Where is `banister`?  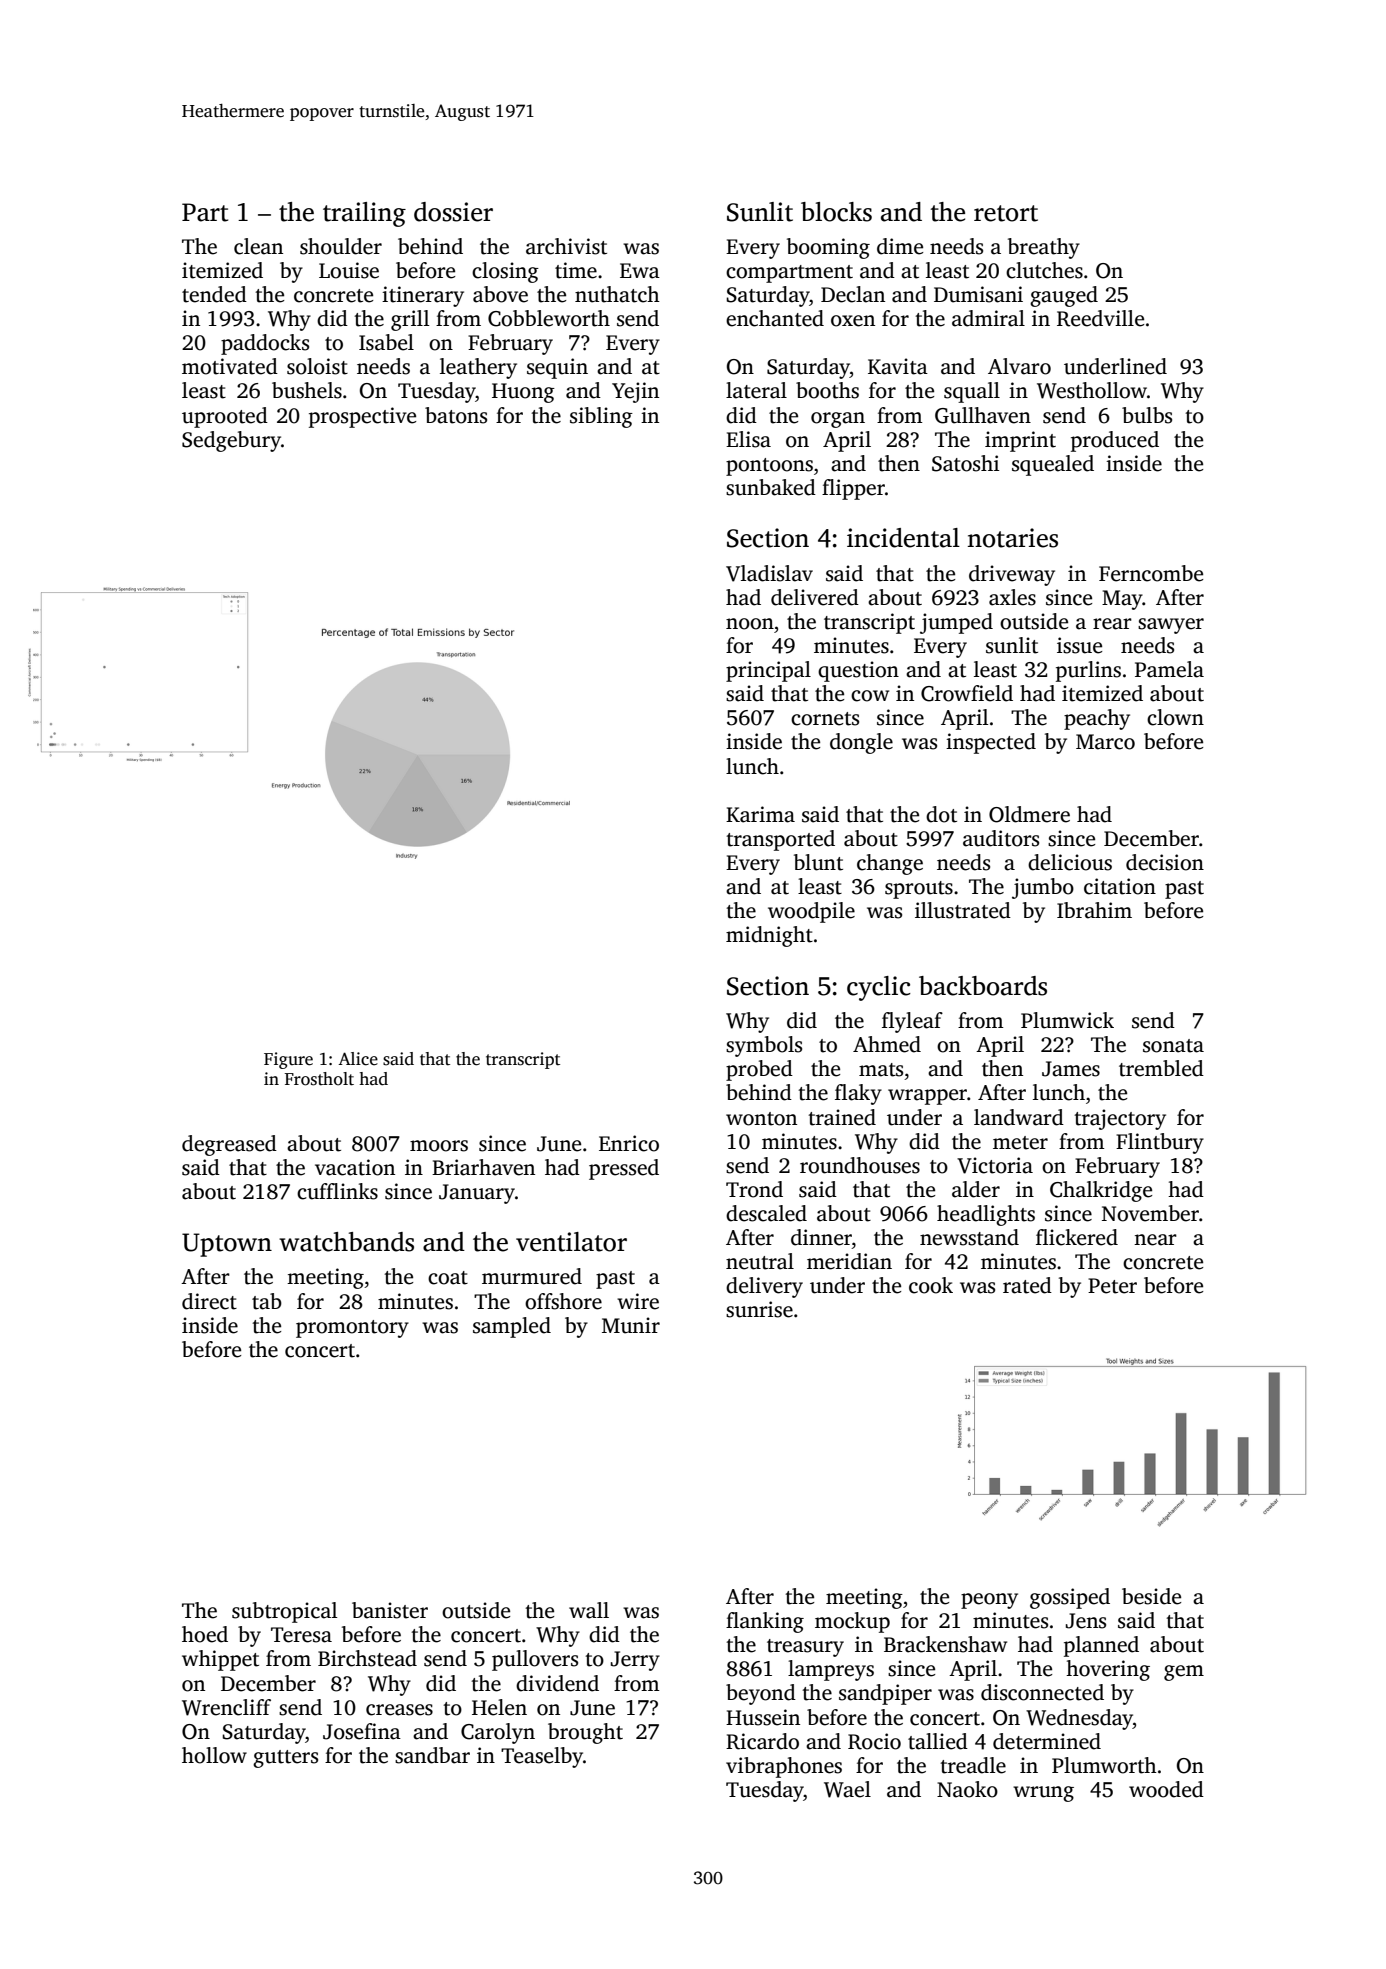 banister is located at coordinates (390, 1610).
